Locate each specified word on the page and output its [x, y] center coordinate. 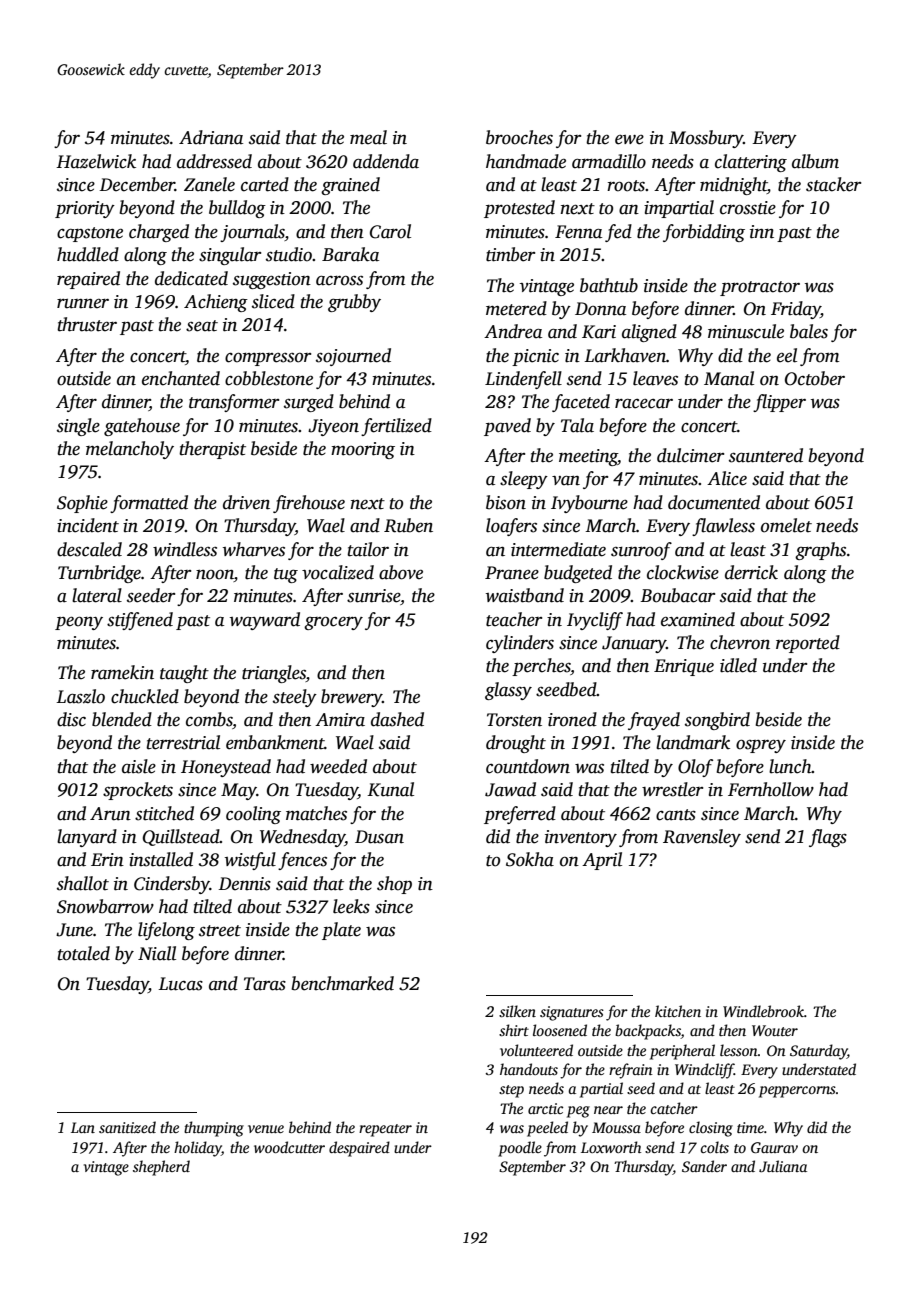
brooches [519, 137]
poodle [520, 1149]
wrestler [672, 789]
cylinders [520, 644]
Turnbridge [99, 574]
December [137, 184]
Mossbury [706, 139]
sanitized [127, 1127]
